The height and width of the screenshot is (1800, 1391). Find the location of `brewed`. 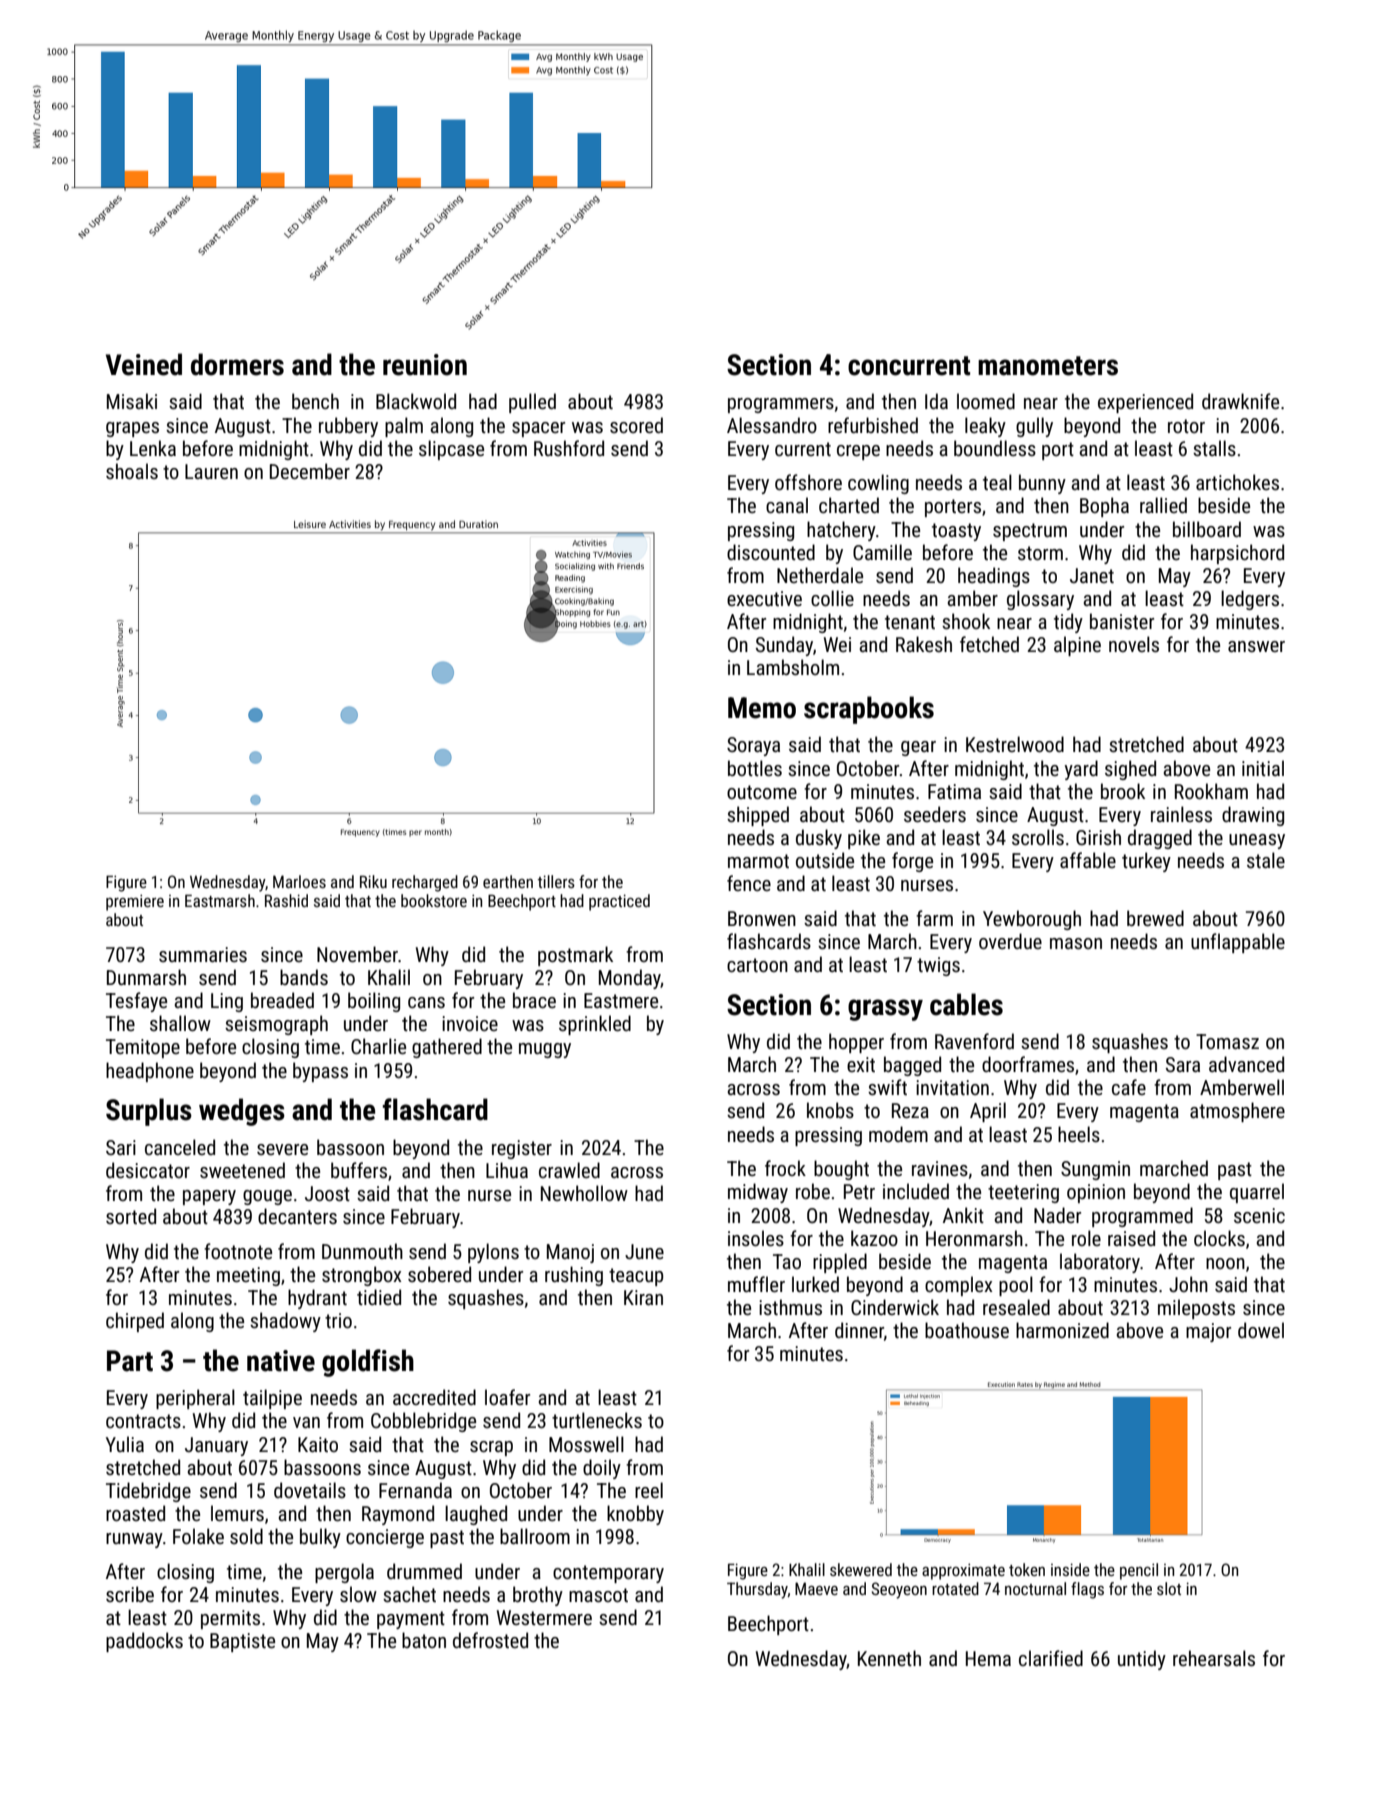

brewed is located at coordinates (1155, 918).
